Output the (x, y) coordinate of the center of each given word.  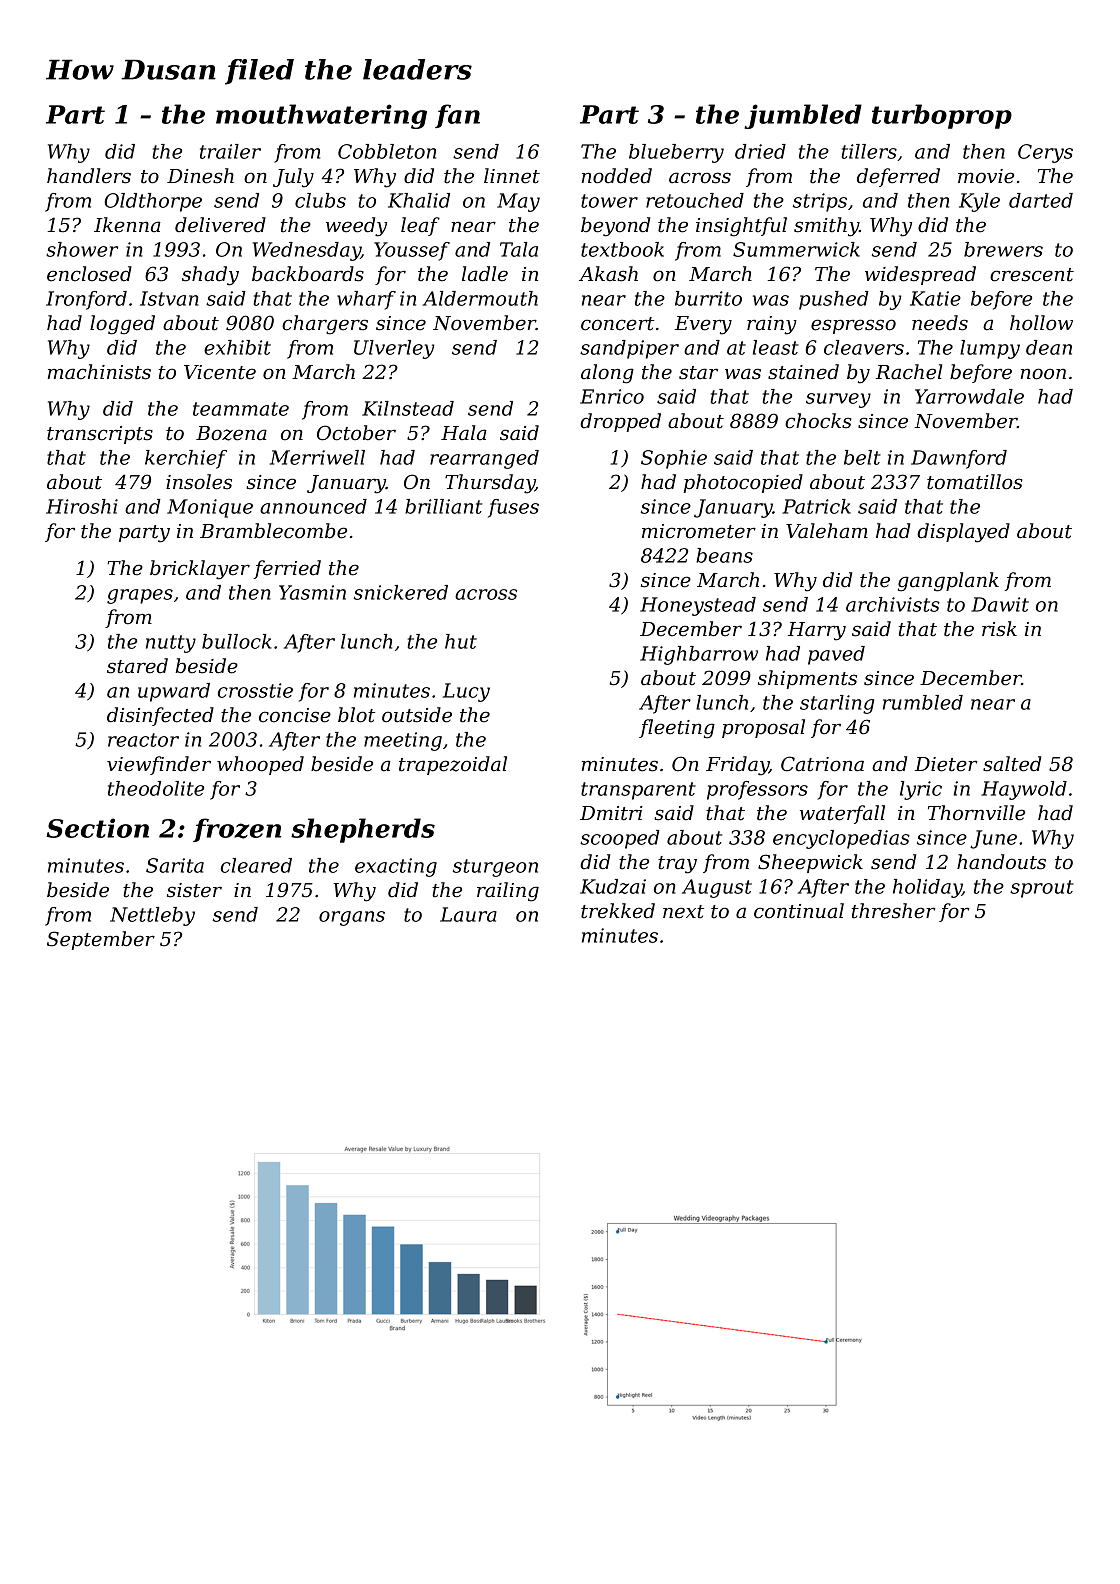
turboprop (942, 116)
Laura (468, 914)
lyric (921, 790)
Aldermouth (480, 298)
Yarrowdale (969, 396)
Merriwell (317, 457)
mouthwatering (321, 116)
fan (457, 116)
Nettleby (152, 916)
